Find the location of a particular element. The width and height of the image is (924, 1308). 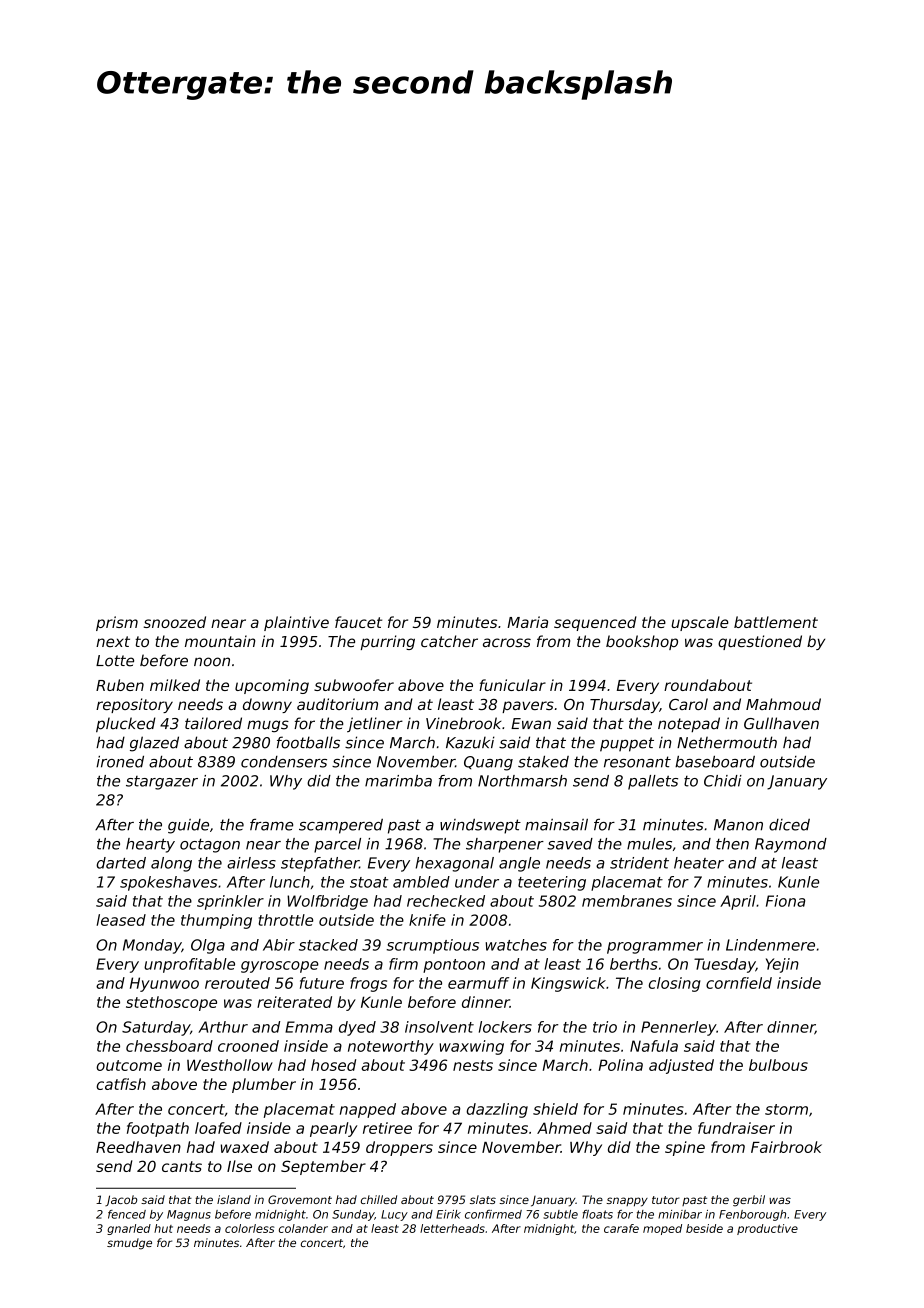

funicular is located at coordinates (512, 685).
